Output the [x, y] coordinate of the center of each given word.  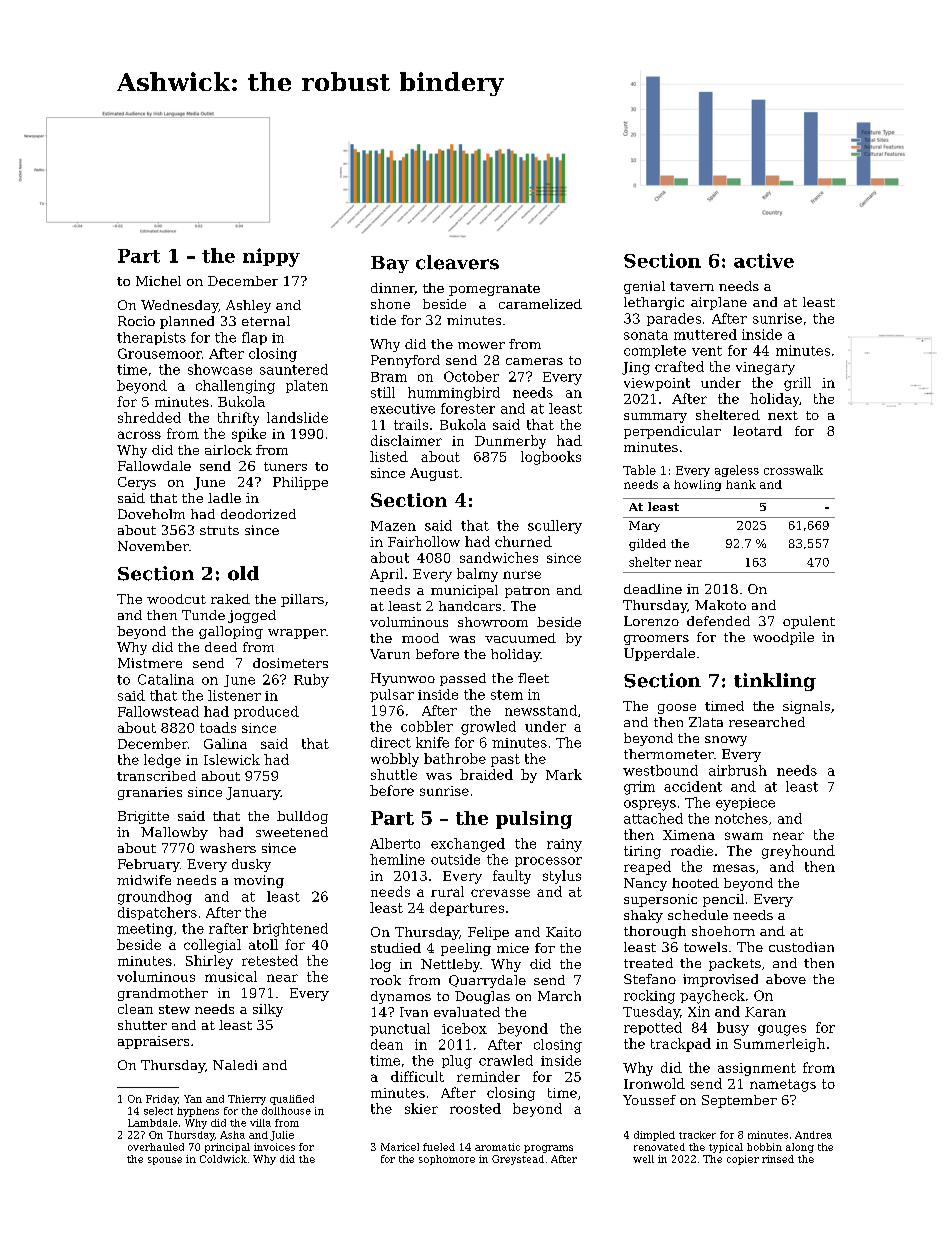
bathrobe [455, 758]
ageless [737, 471]
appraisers [153, 1042]
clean [135, 1009]
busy [733, 1029]
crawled [506, 1060]
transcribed [156, 776]
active [764, 260]
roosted [475, 1108]
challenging [235, 387]
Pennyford [405, 361]
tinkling [775, 682]
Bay [390, 264]
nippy [271, 257]
